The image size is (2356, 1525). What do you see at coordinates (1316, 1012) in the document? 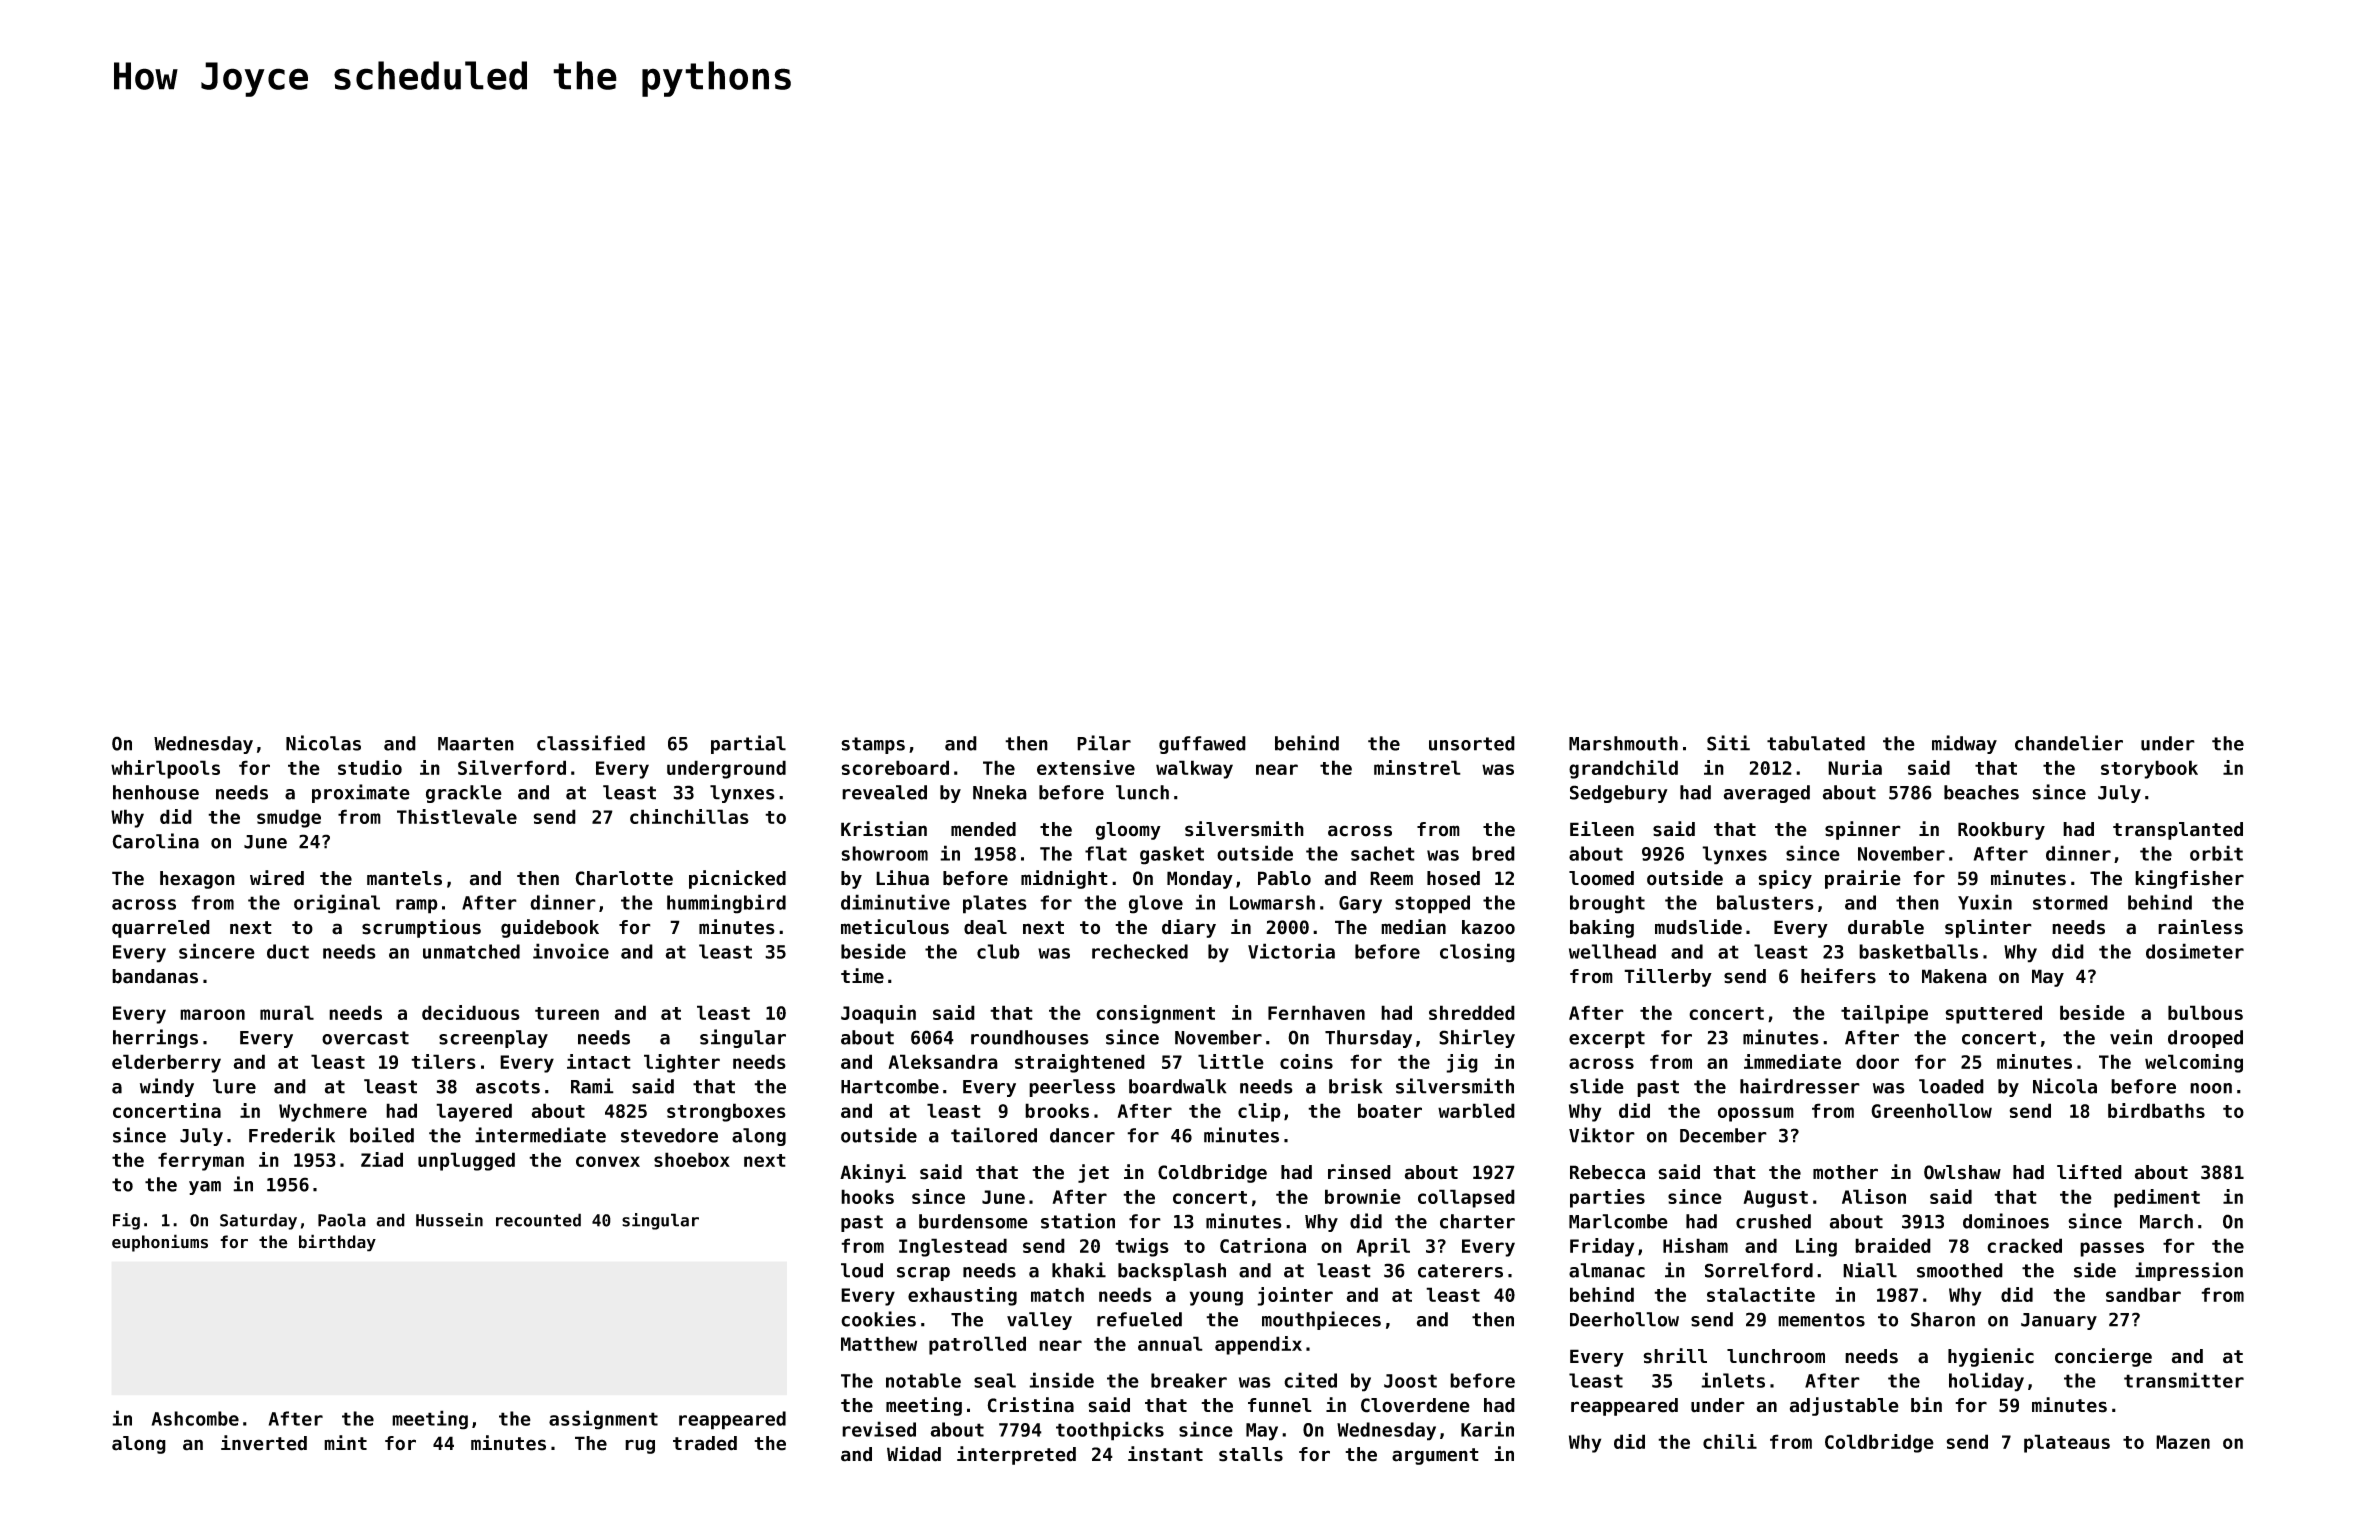
I see `Fernhaven` at bounding box center [1316, 1012].
